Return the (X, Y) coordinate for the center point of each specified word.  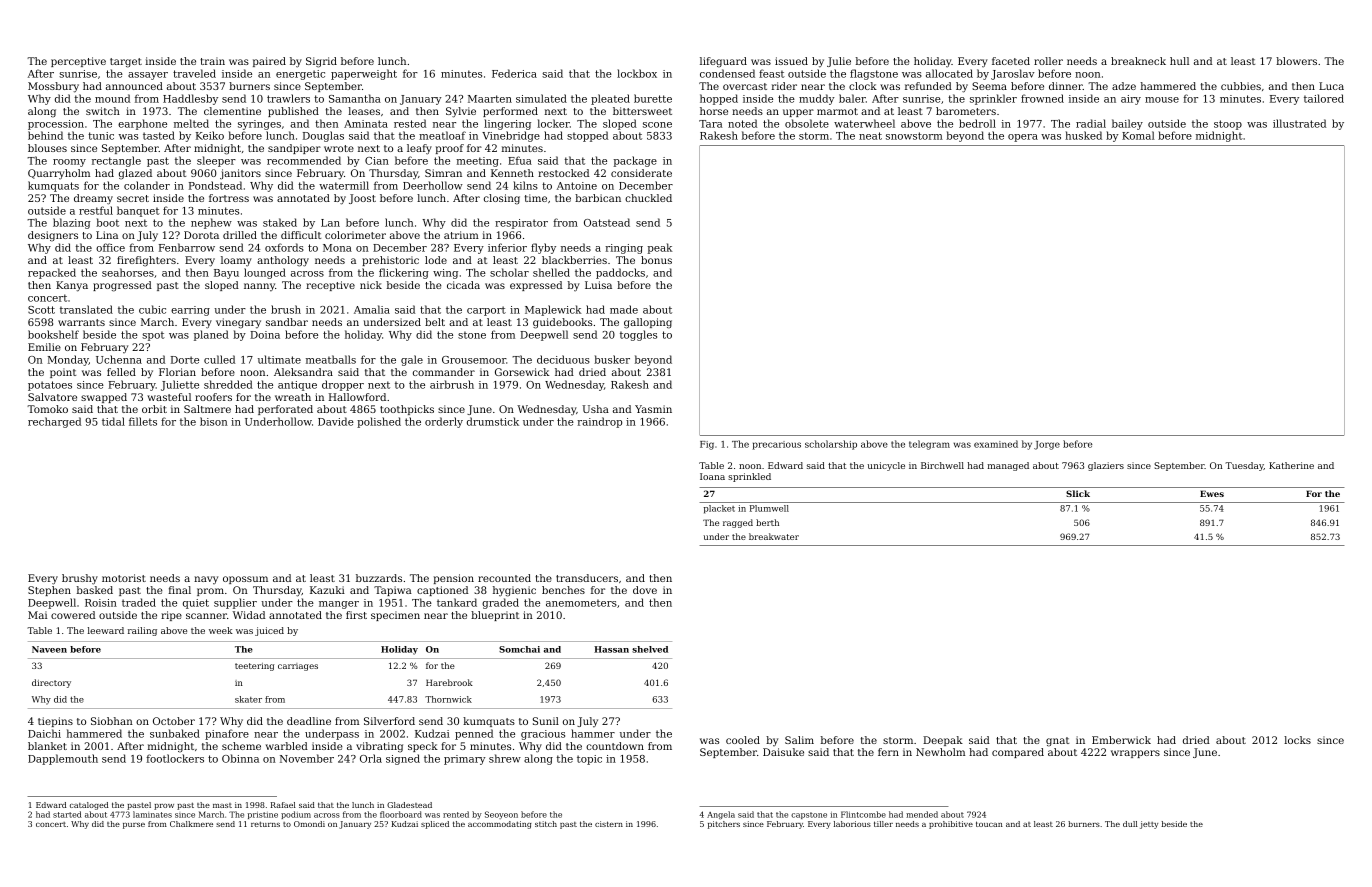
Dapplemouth (63, 759)
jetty (1149, 825)
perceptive (78, 62)
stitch (546, 824)
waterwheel (864, 123)
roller (1048, 61)
